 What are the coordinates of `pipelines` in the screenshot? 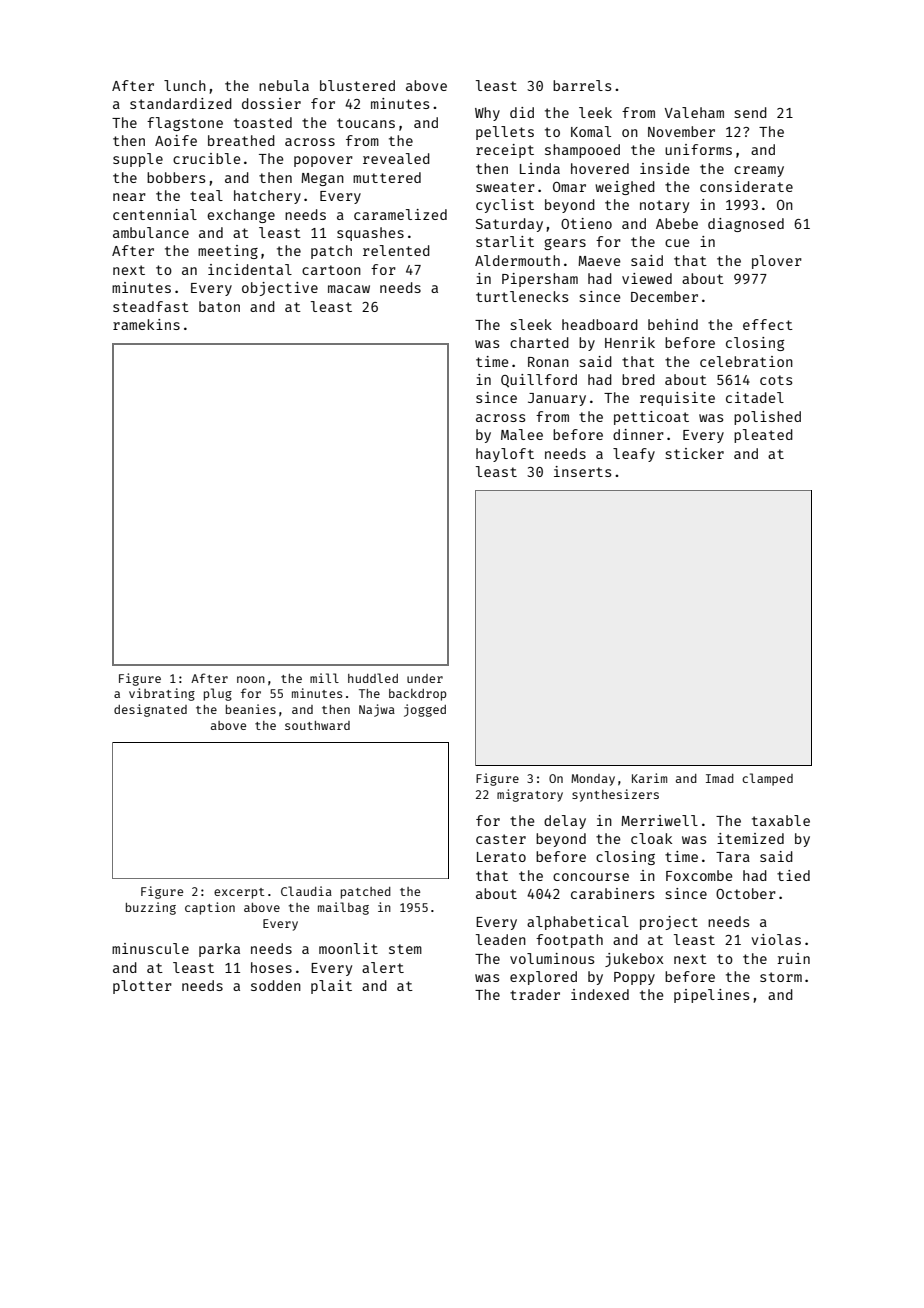 It's located at (711, 996).
